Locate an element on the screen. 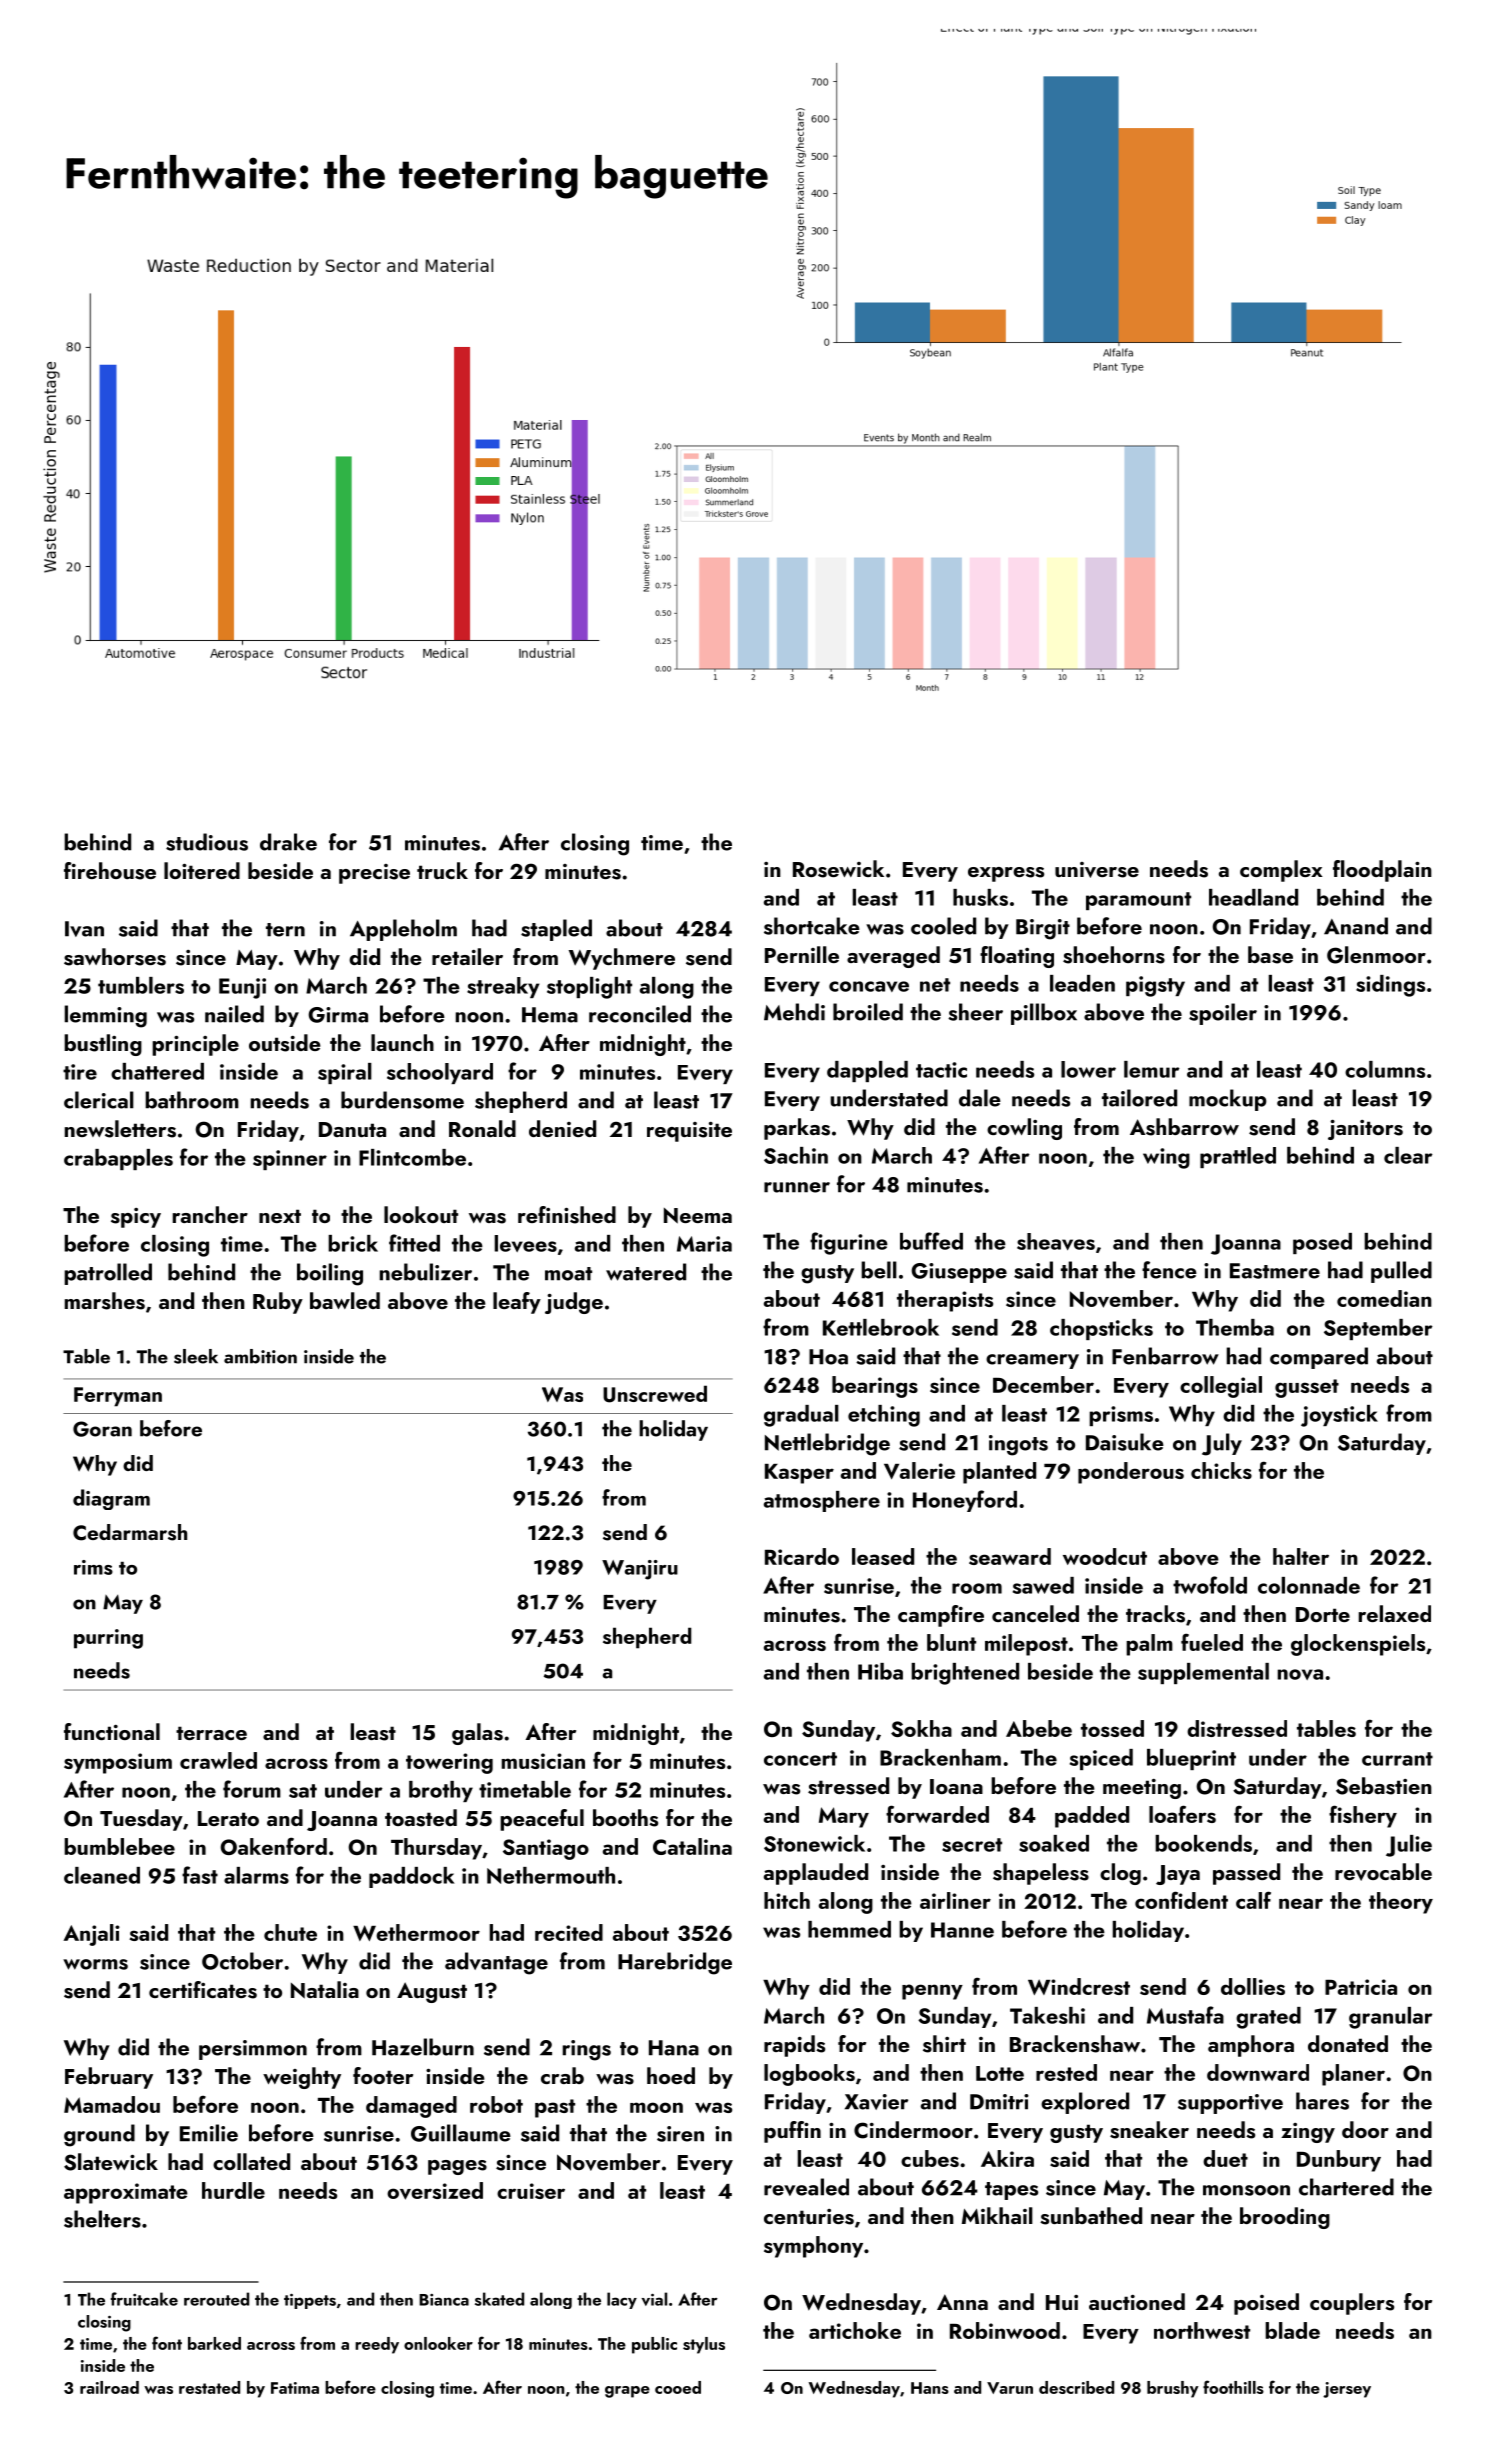  forum is located at coordinates (252, 1789).
